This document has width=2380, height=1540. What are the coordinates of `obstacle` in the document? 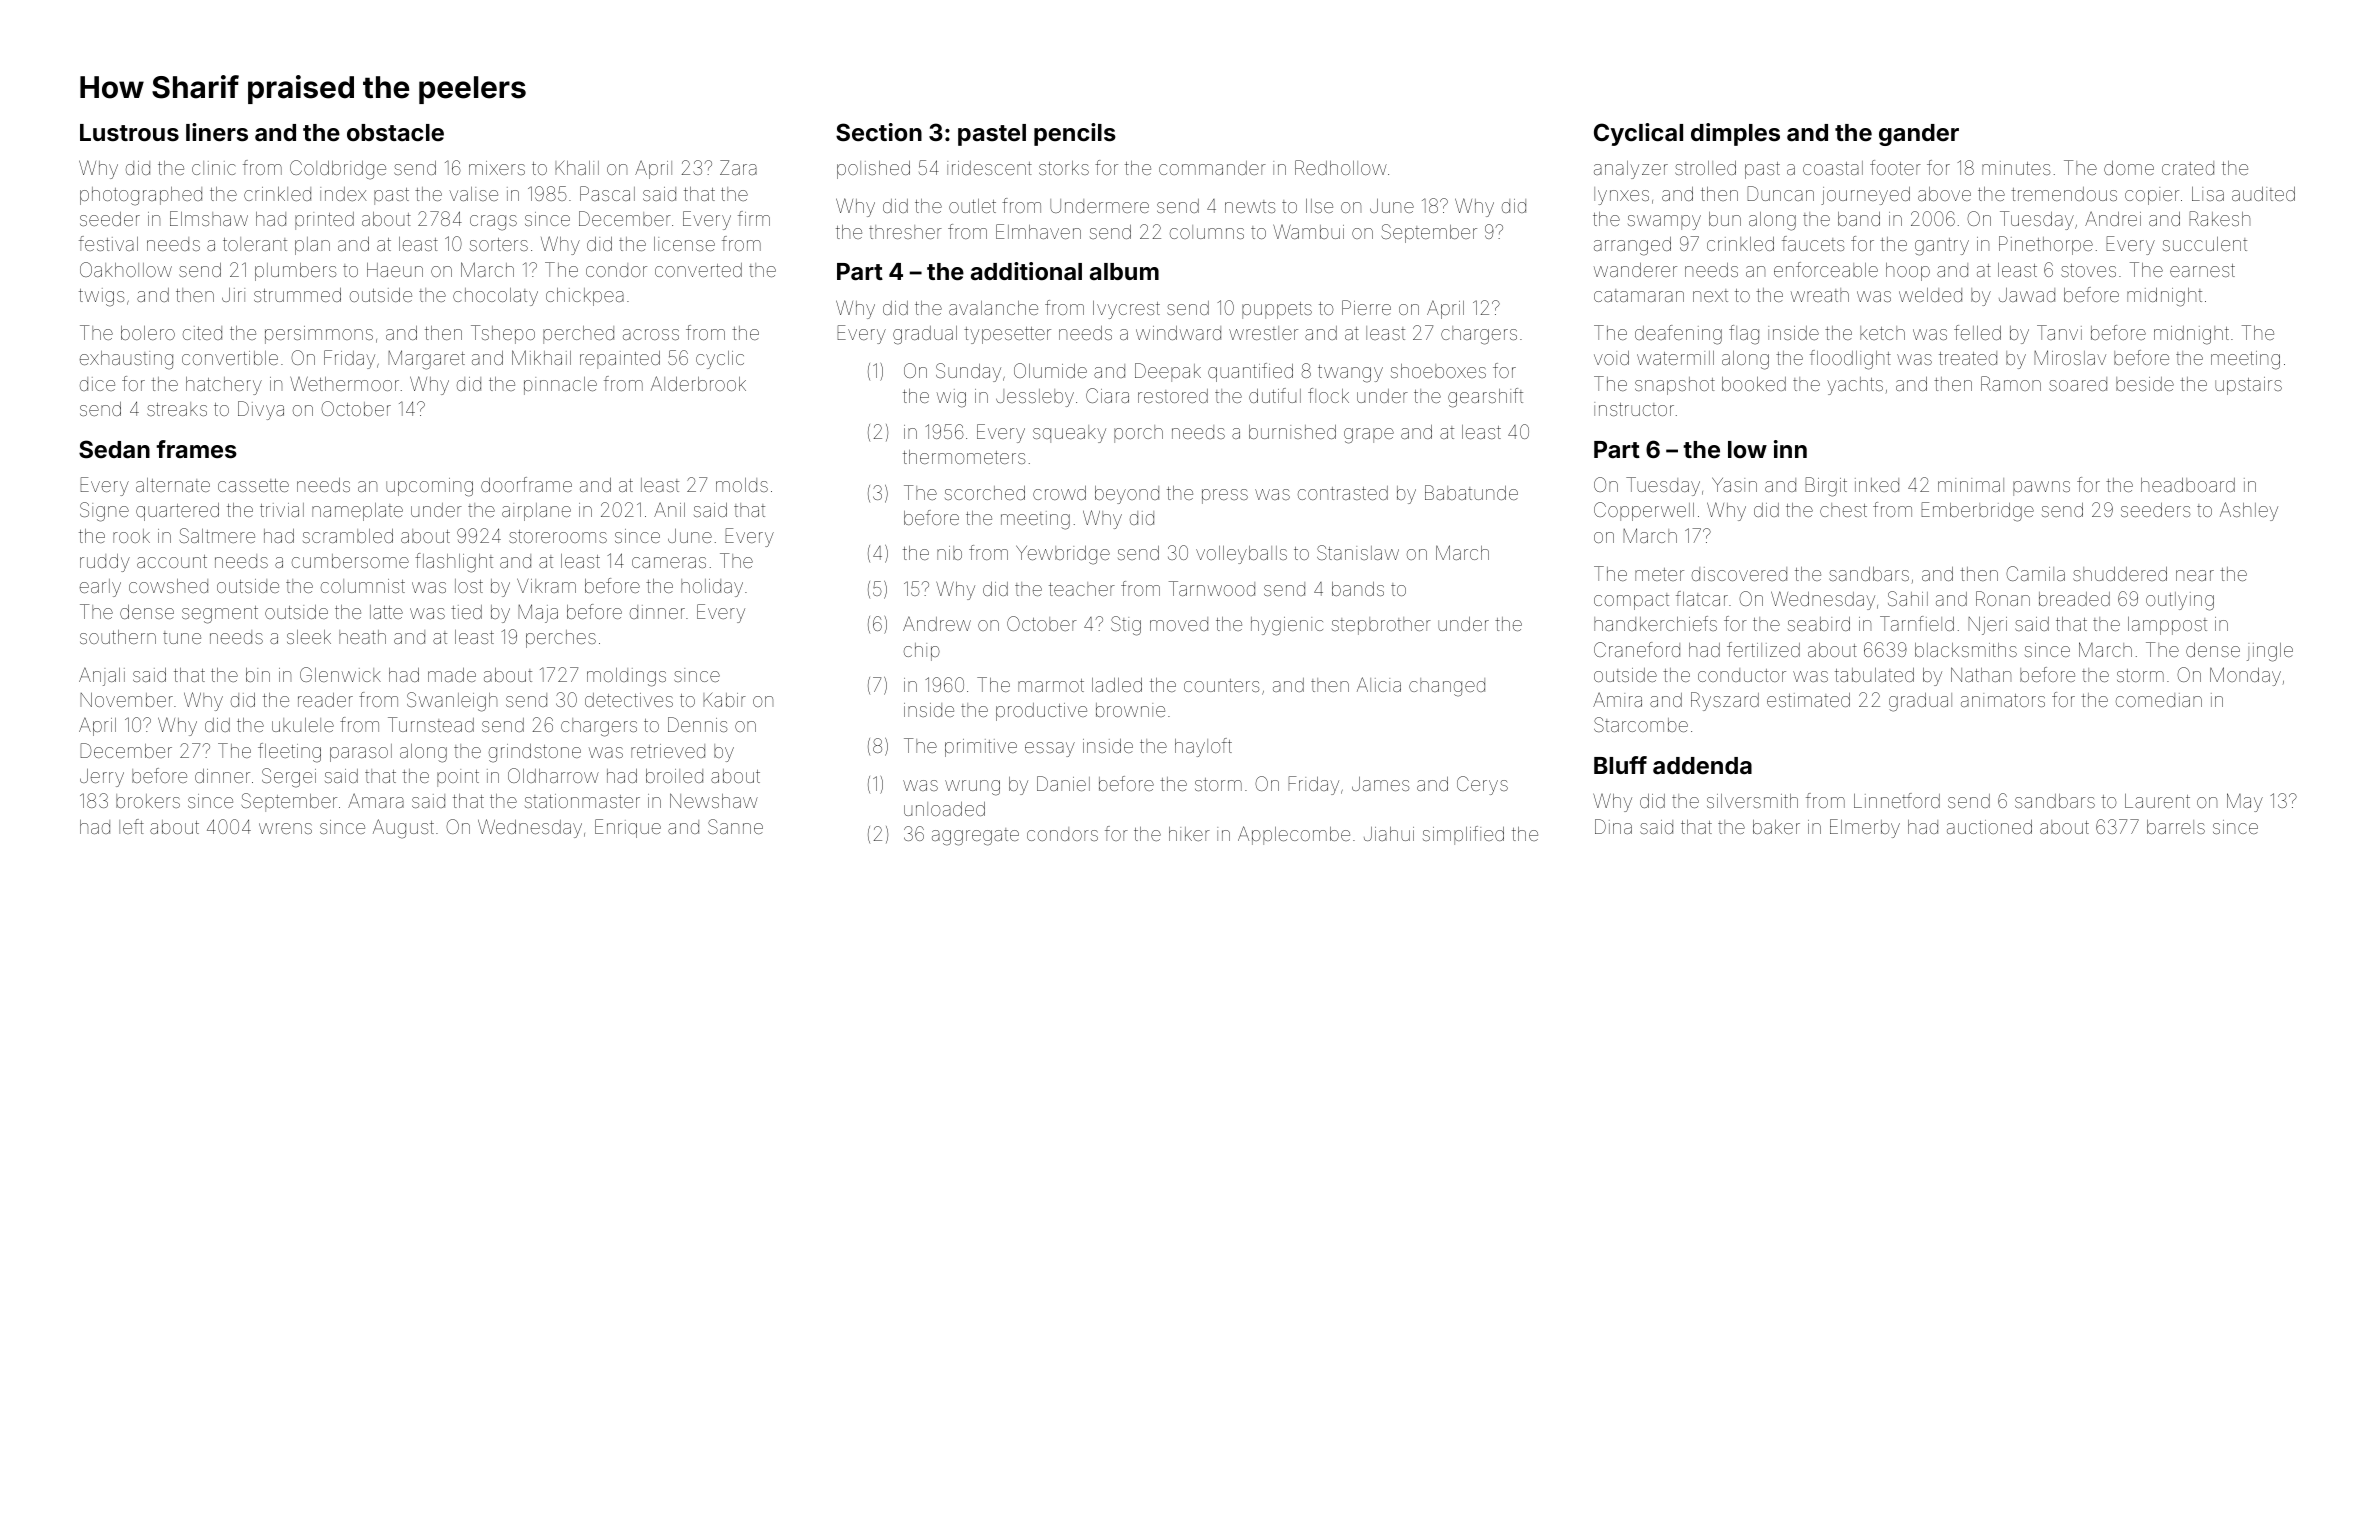 It's located at (395, 133).
